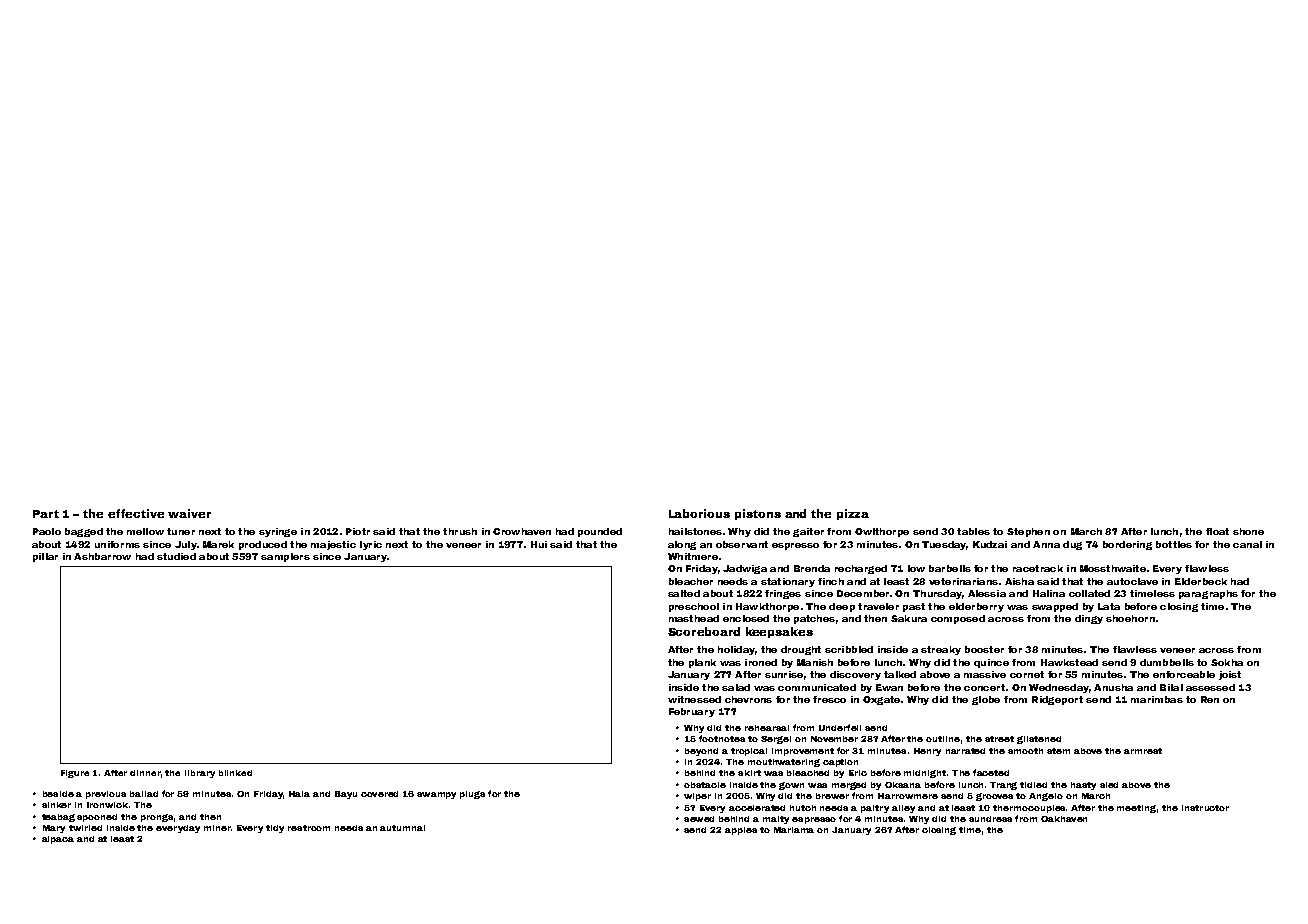 This screenshot has height=924, width=1308. Describe the element at coordinates (1132, 581) in the screenshot. I see `autoclave` at that location.
